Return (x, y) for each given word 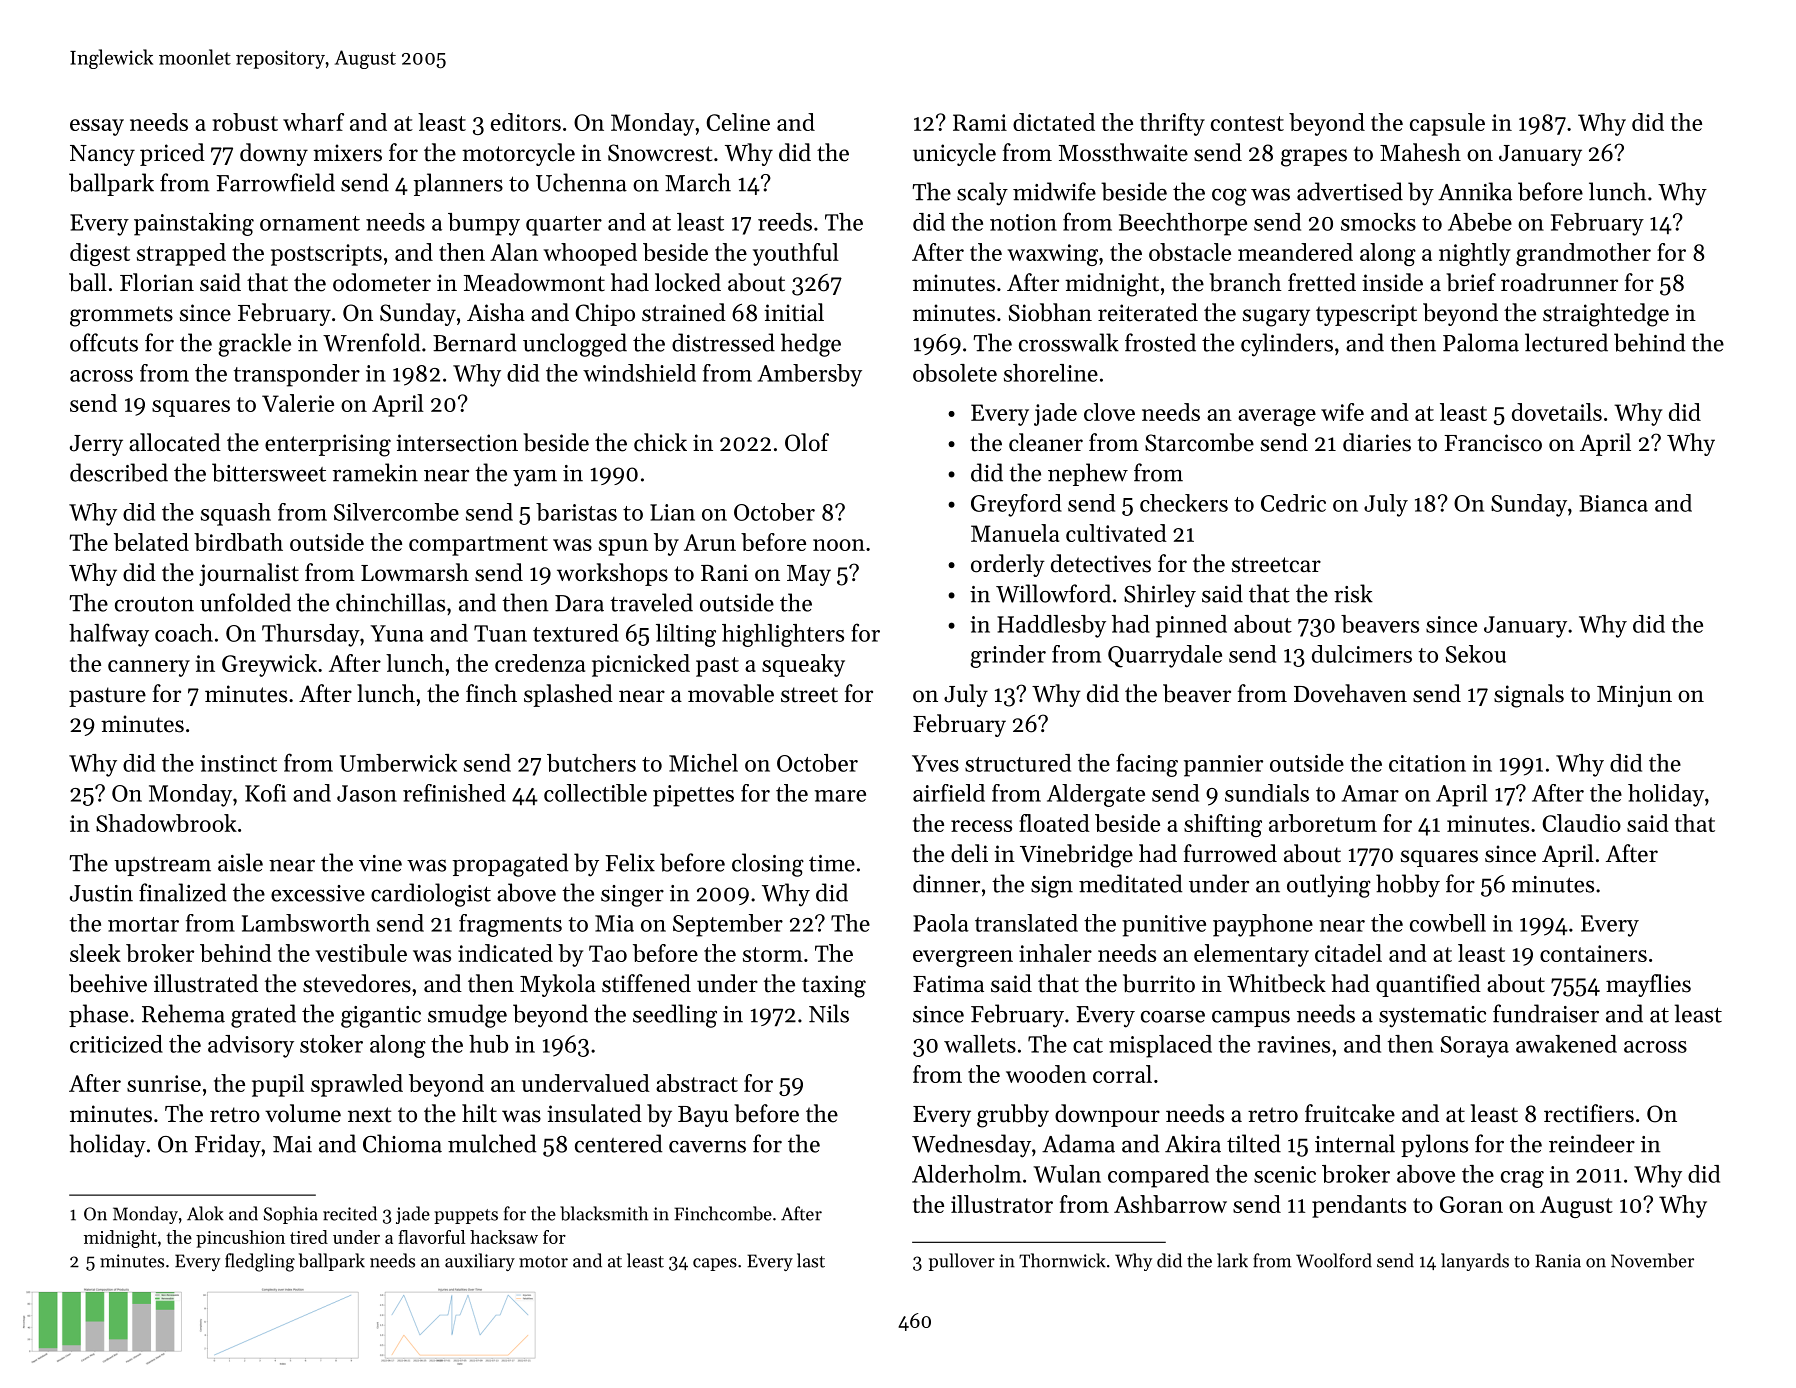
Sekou (1476, 654)
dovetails (1557, 412)
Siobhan (1050, 312)
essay (97, 127)
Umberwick (398, 763)
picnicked (641, 665)
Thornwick (1062, 1260)
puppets (466, 1216)
